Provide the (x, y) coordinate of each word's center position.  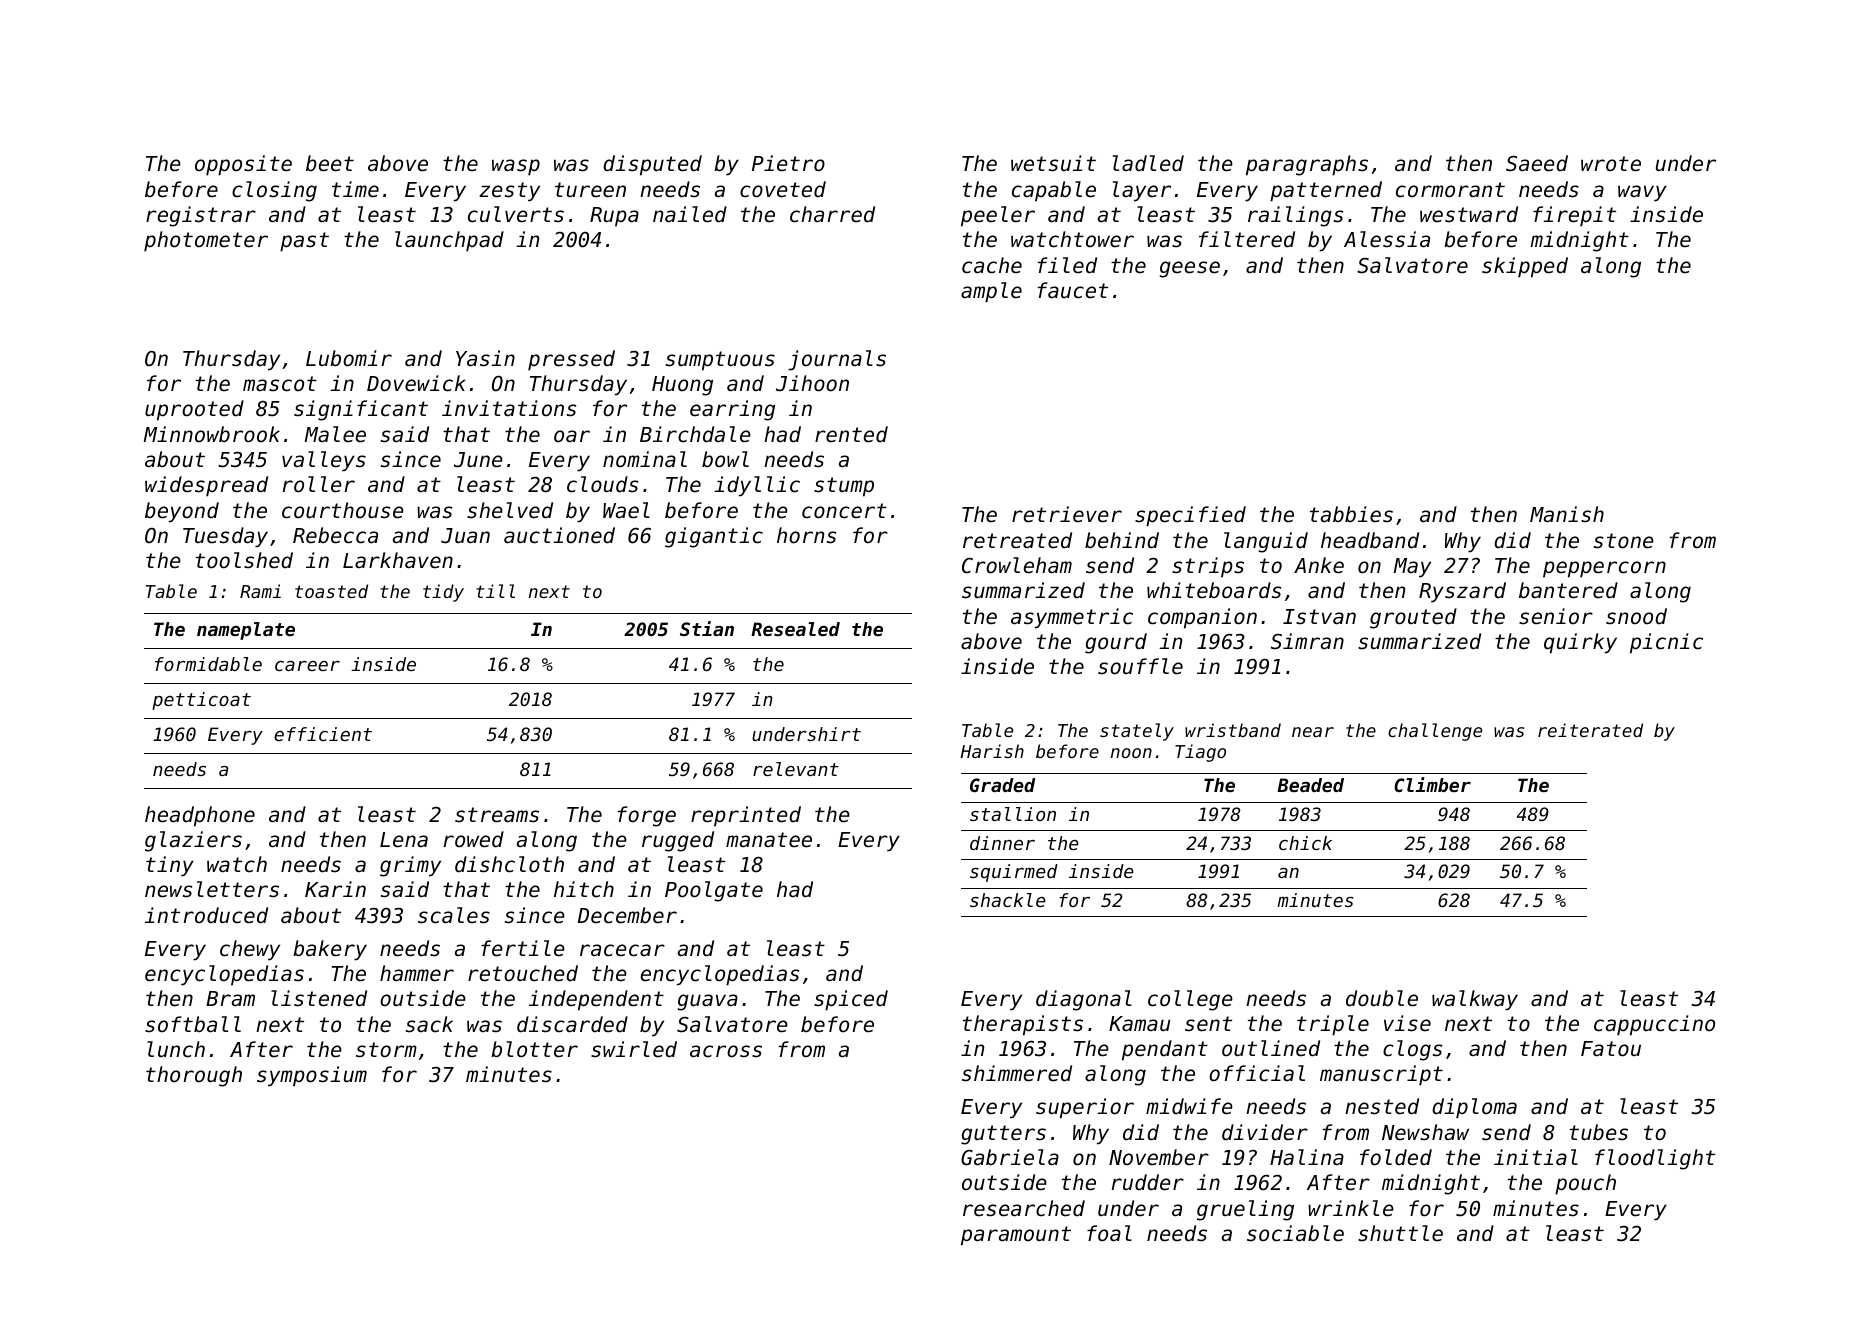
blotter (534, 1049)
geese (1189, 269)
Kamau (1139, 1024)
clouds (602, 484)
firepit (1574, 216)
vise (1407, 1023)
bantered (1568, 590)
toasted (331, 591)
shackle (1008, 900)
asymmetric (1072, 618)
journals (837, 360)
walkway (1475, 1000)
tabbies (1351, 514)
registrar (201, 216)
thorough (194, 1076)
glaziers (193, 841)
